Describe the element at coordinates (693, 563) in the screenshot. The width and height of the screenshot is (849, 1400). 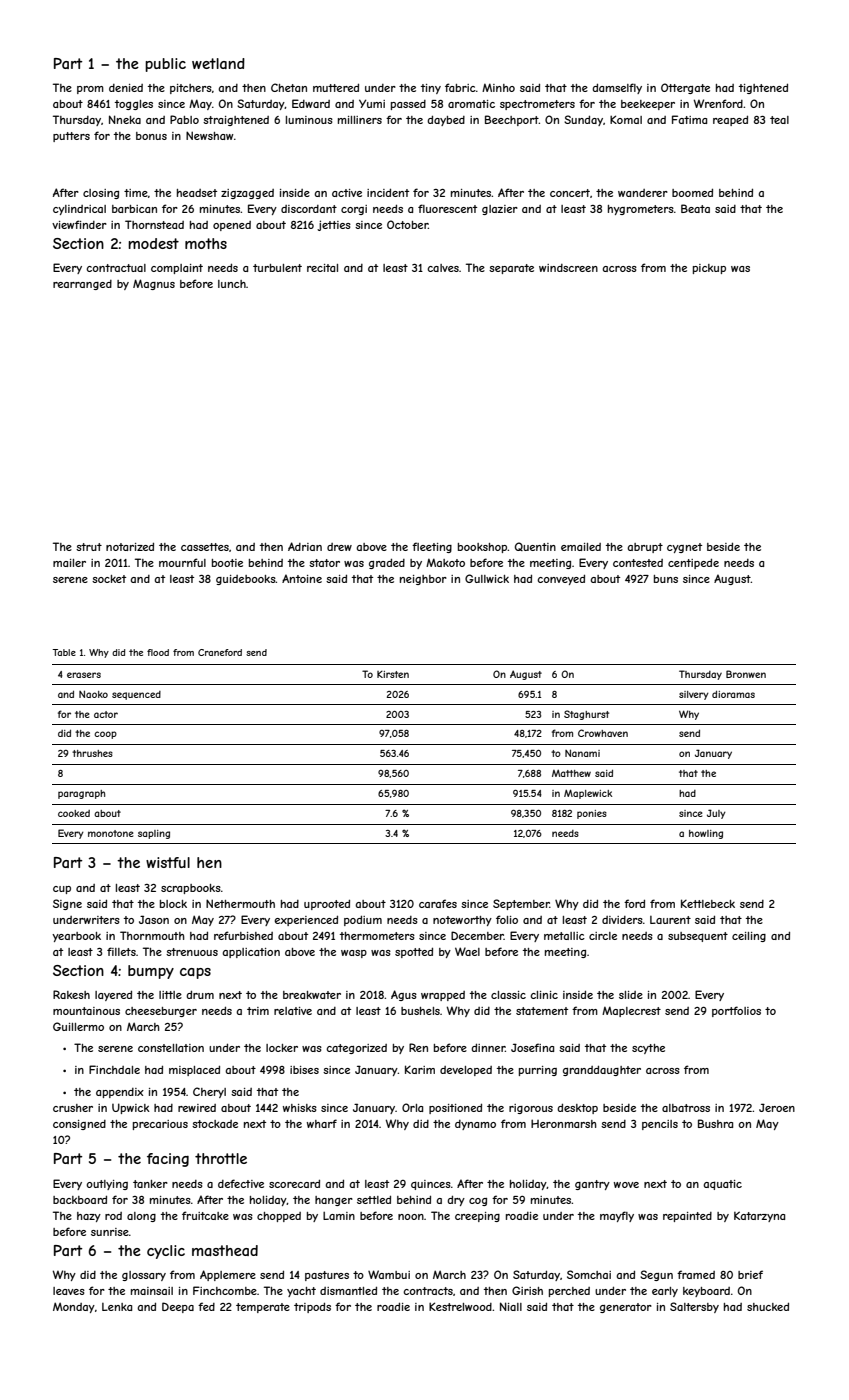
I see `centipede` at that location.
